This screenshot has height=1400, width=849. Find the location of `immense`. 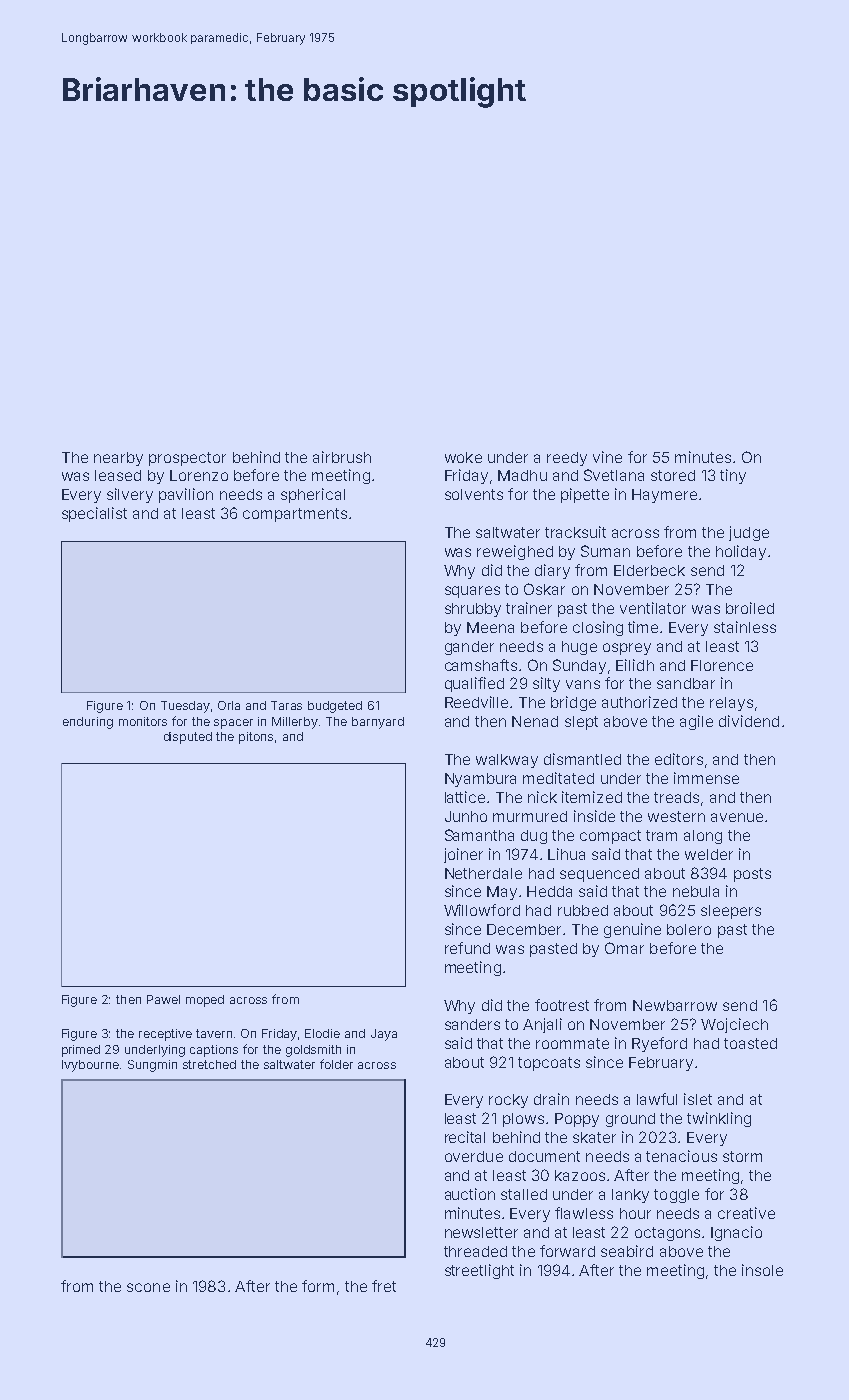

immense is located at coordinates (706, 778).
